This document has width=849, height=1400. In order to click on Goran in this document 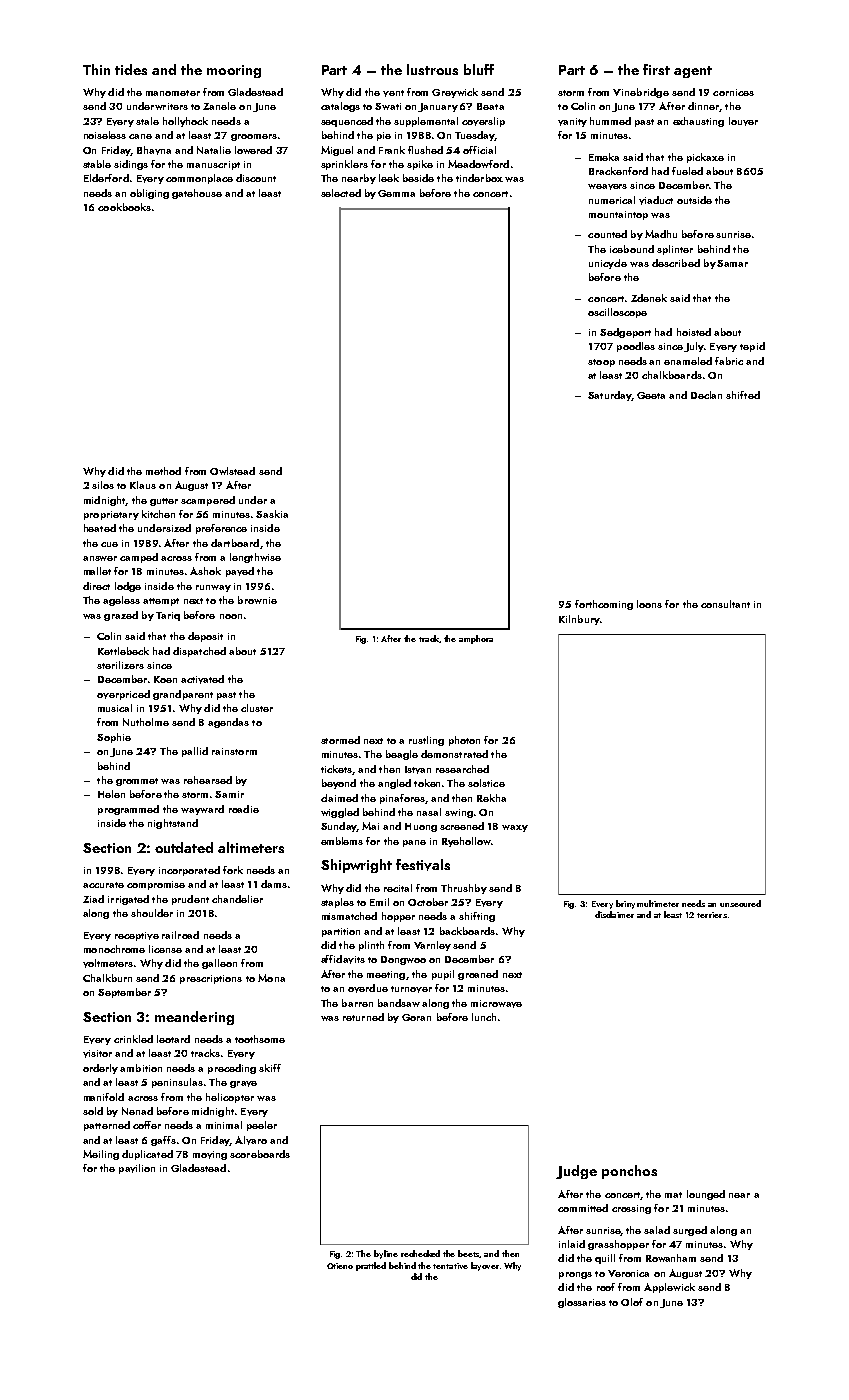, I will do `click(416, 1017)`.
